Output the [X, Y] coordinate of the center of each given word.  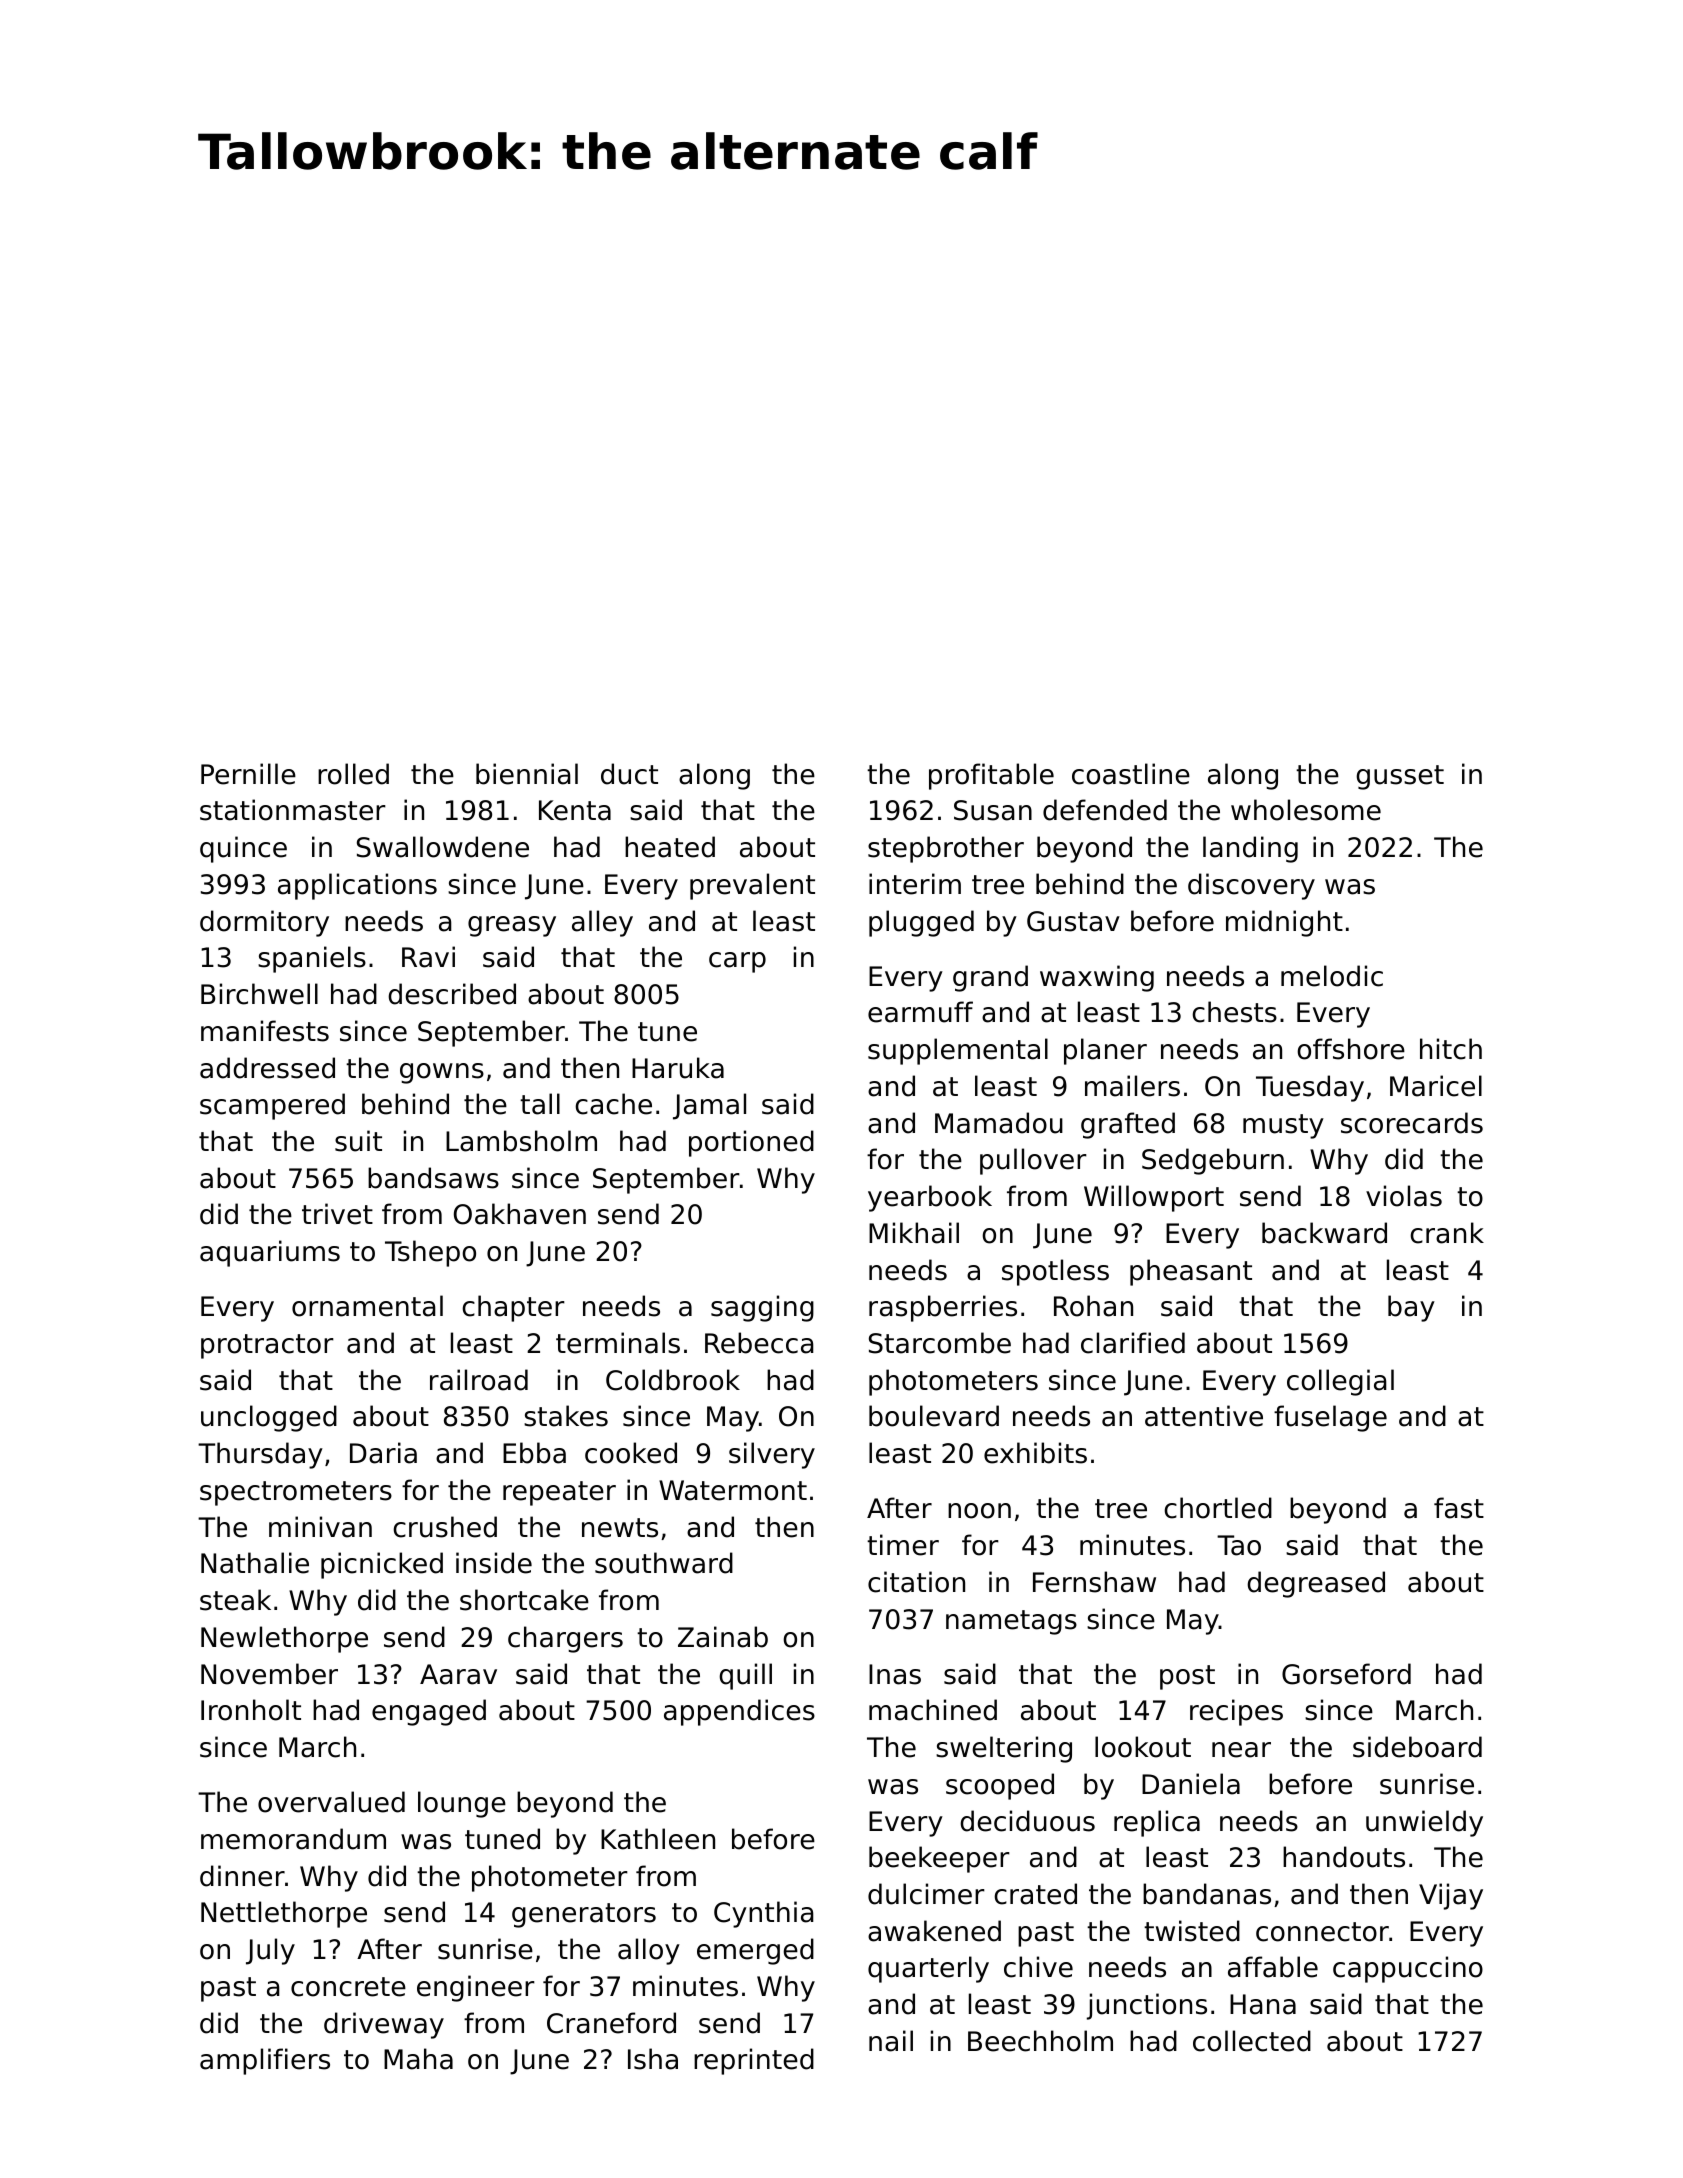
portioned [751, 1143]
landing [1250, 849]
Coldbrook [673, 1380]
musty [1283, 1126]
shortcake [524, 1600]
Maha [418, 2059]
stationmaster [293, 810]
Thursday [260, 1455]
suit [358, 1141]
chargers [565, 1639]
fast [1459, 1508]
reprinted [754, 2061]
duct [629, 774]
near [1241, 1750]
